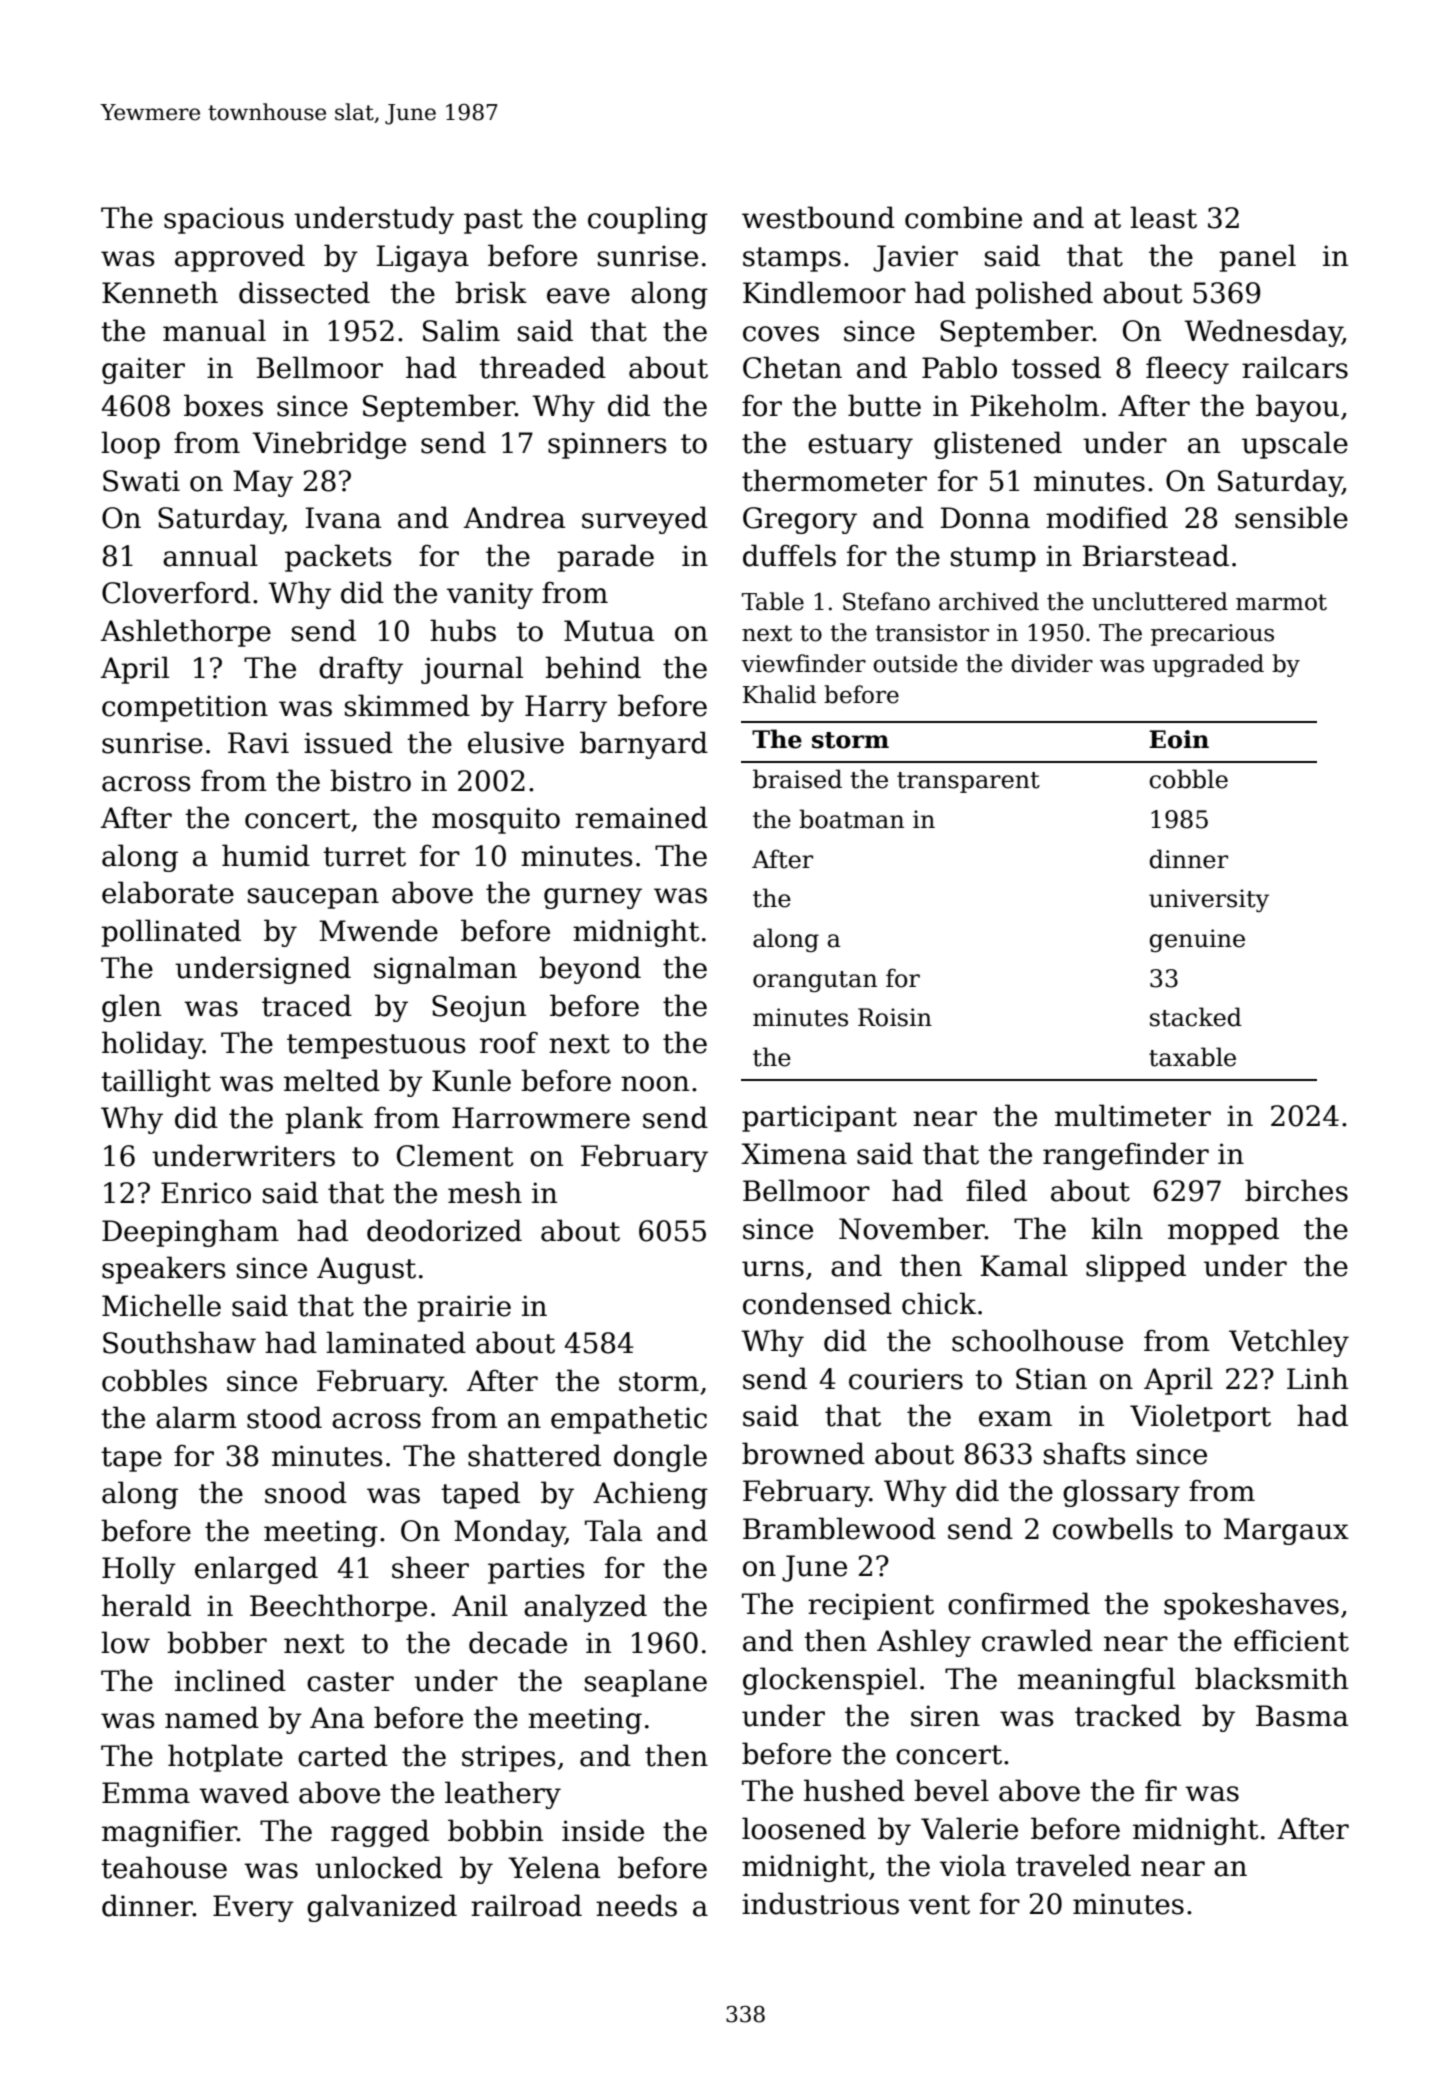 This page has height=2100, width=1450. Describe the element at coordinates (343, 518) in the page. I see `Ivana` at that location.
